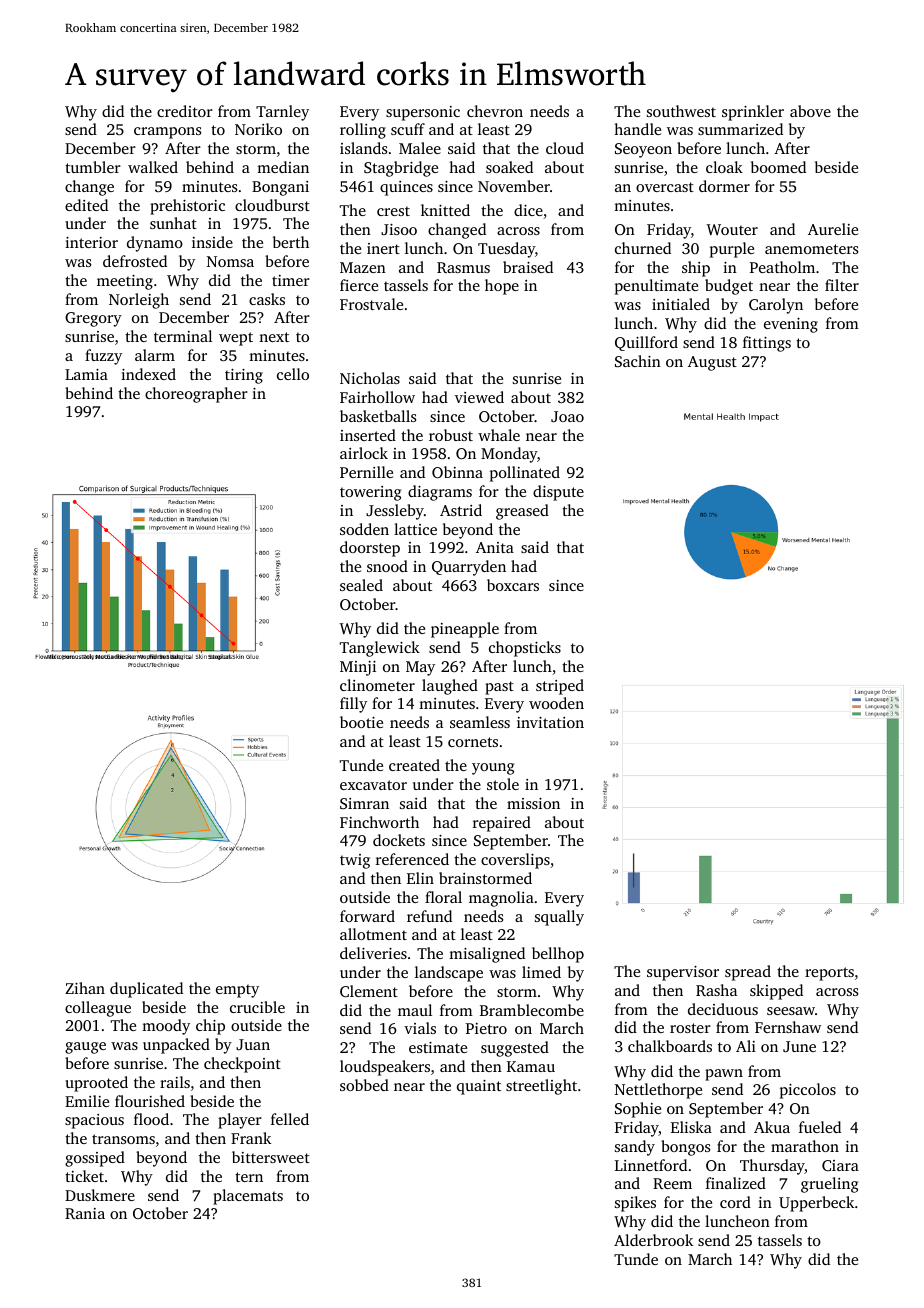 Image resolution: width=924 pixels, height=1308 pixels. Describe the element at coordinates (810, 111) in the image. I see `above` at that location.
